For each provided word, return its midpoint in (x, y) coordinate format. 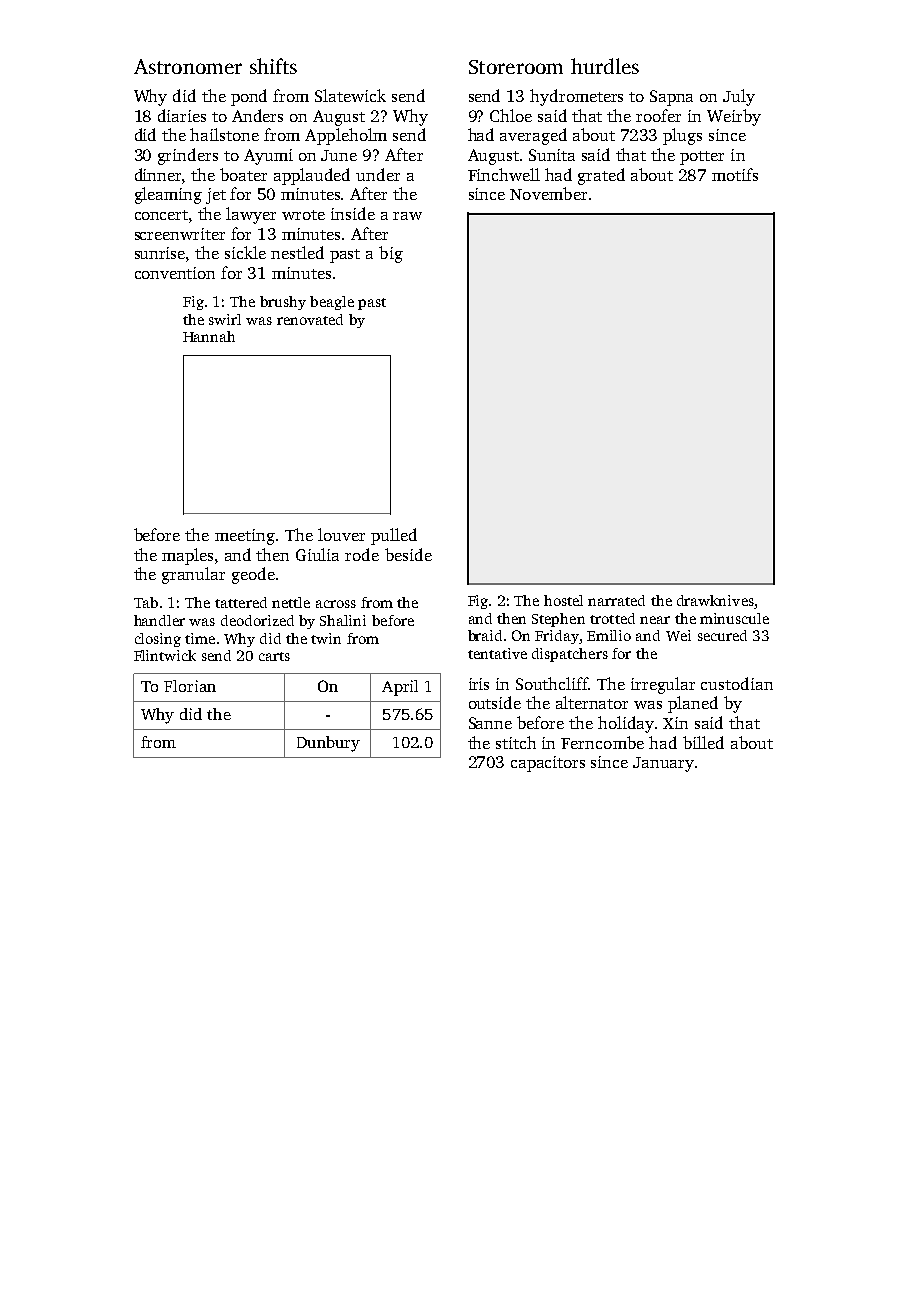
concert (161, 215)
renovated (310, 319)
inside (353, 213)
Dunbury (328, 744)
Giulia (317, 554)
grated (601, 176)
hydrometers (576, 97)
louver (341, 534)
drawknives (715, 600)
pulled (394, 536)
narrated (616, 600)
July (739, 97)
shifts (273, 66)
